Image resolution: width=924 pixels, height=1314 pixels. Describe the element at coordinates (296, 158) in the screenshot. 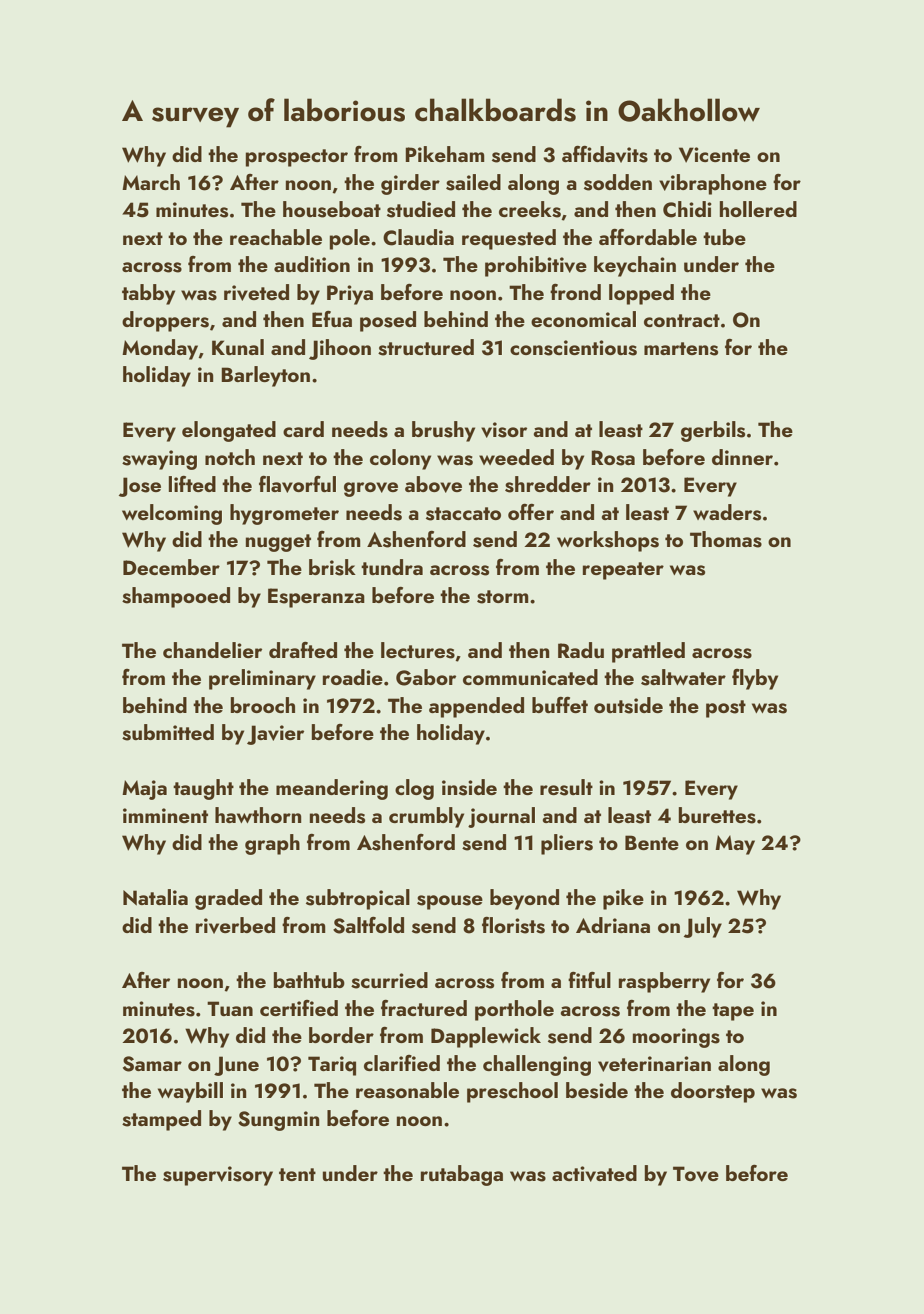

I see `prospector` at that location.
